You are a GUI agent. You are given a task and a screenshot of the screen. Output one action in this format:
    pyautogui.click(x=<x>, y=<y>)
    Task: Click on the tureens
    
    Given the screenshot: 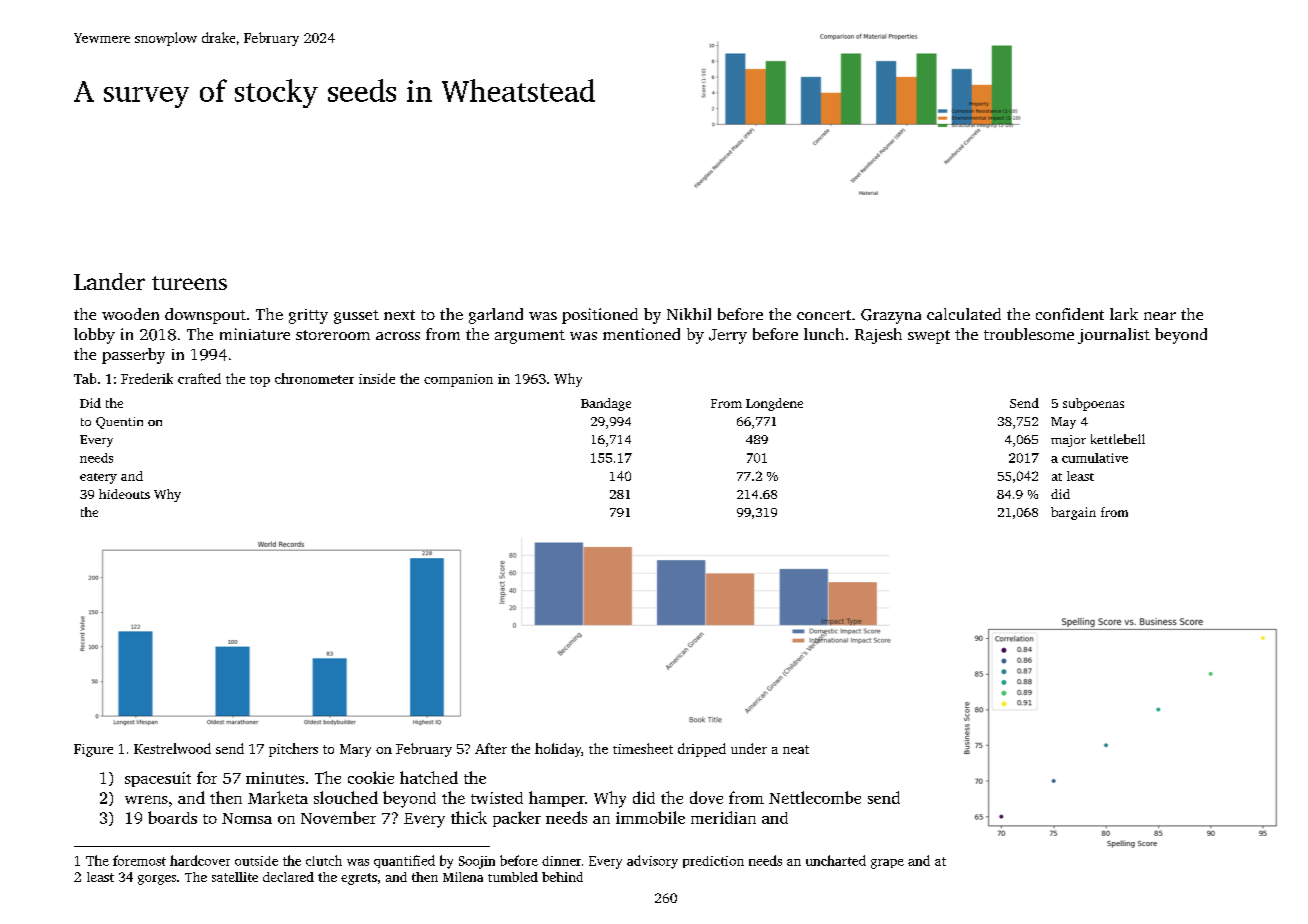 What is the action you would take?
    pyautogui.click(x=189, y=283)
